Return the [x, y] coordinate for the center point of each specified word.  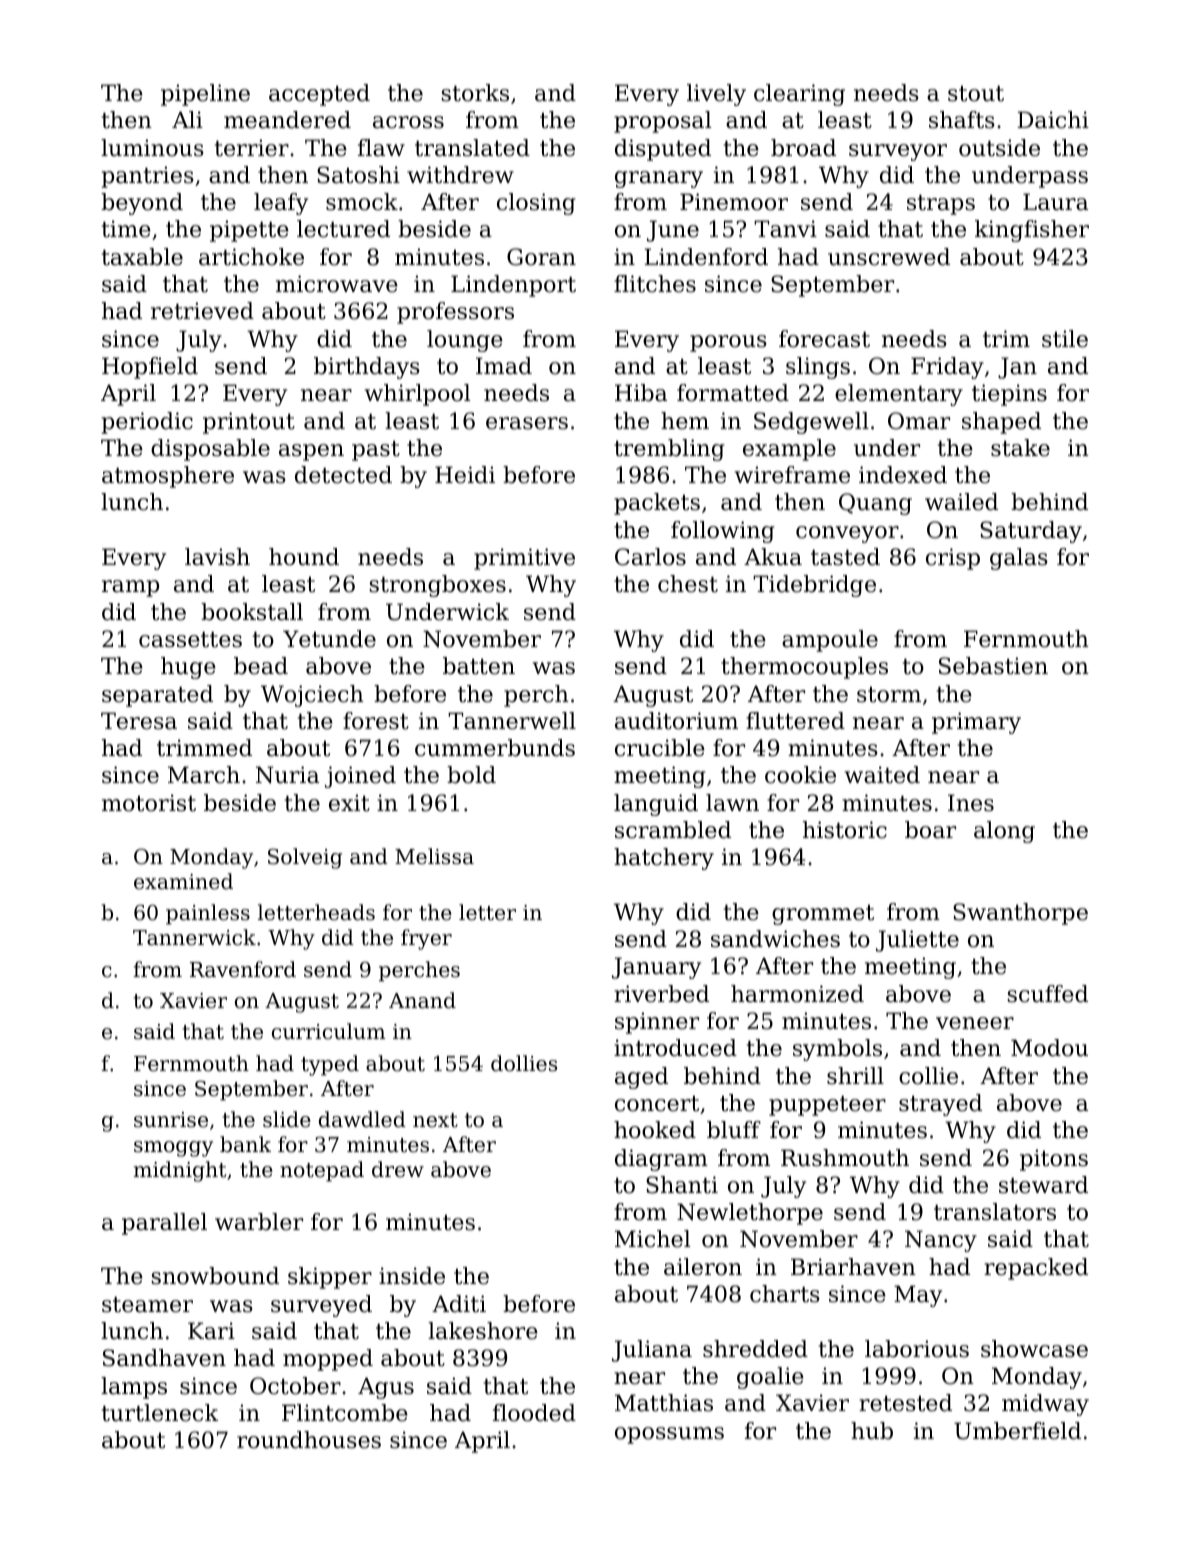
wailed [961, 502]
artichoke [251, 257]
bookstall [252, 612]
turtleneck [160, 1413]
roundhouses [309, 1440]
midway [1045, 1405]
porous [728, 343]
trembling [669, 450]
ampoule [830, 641]
